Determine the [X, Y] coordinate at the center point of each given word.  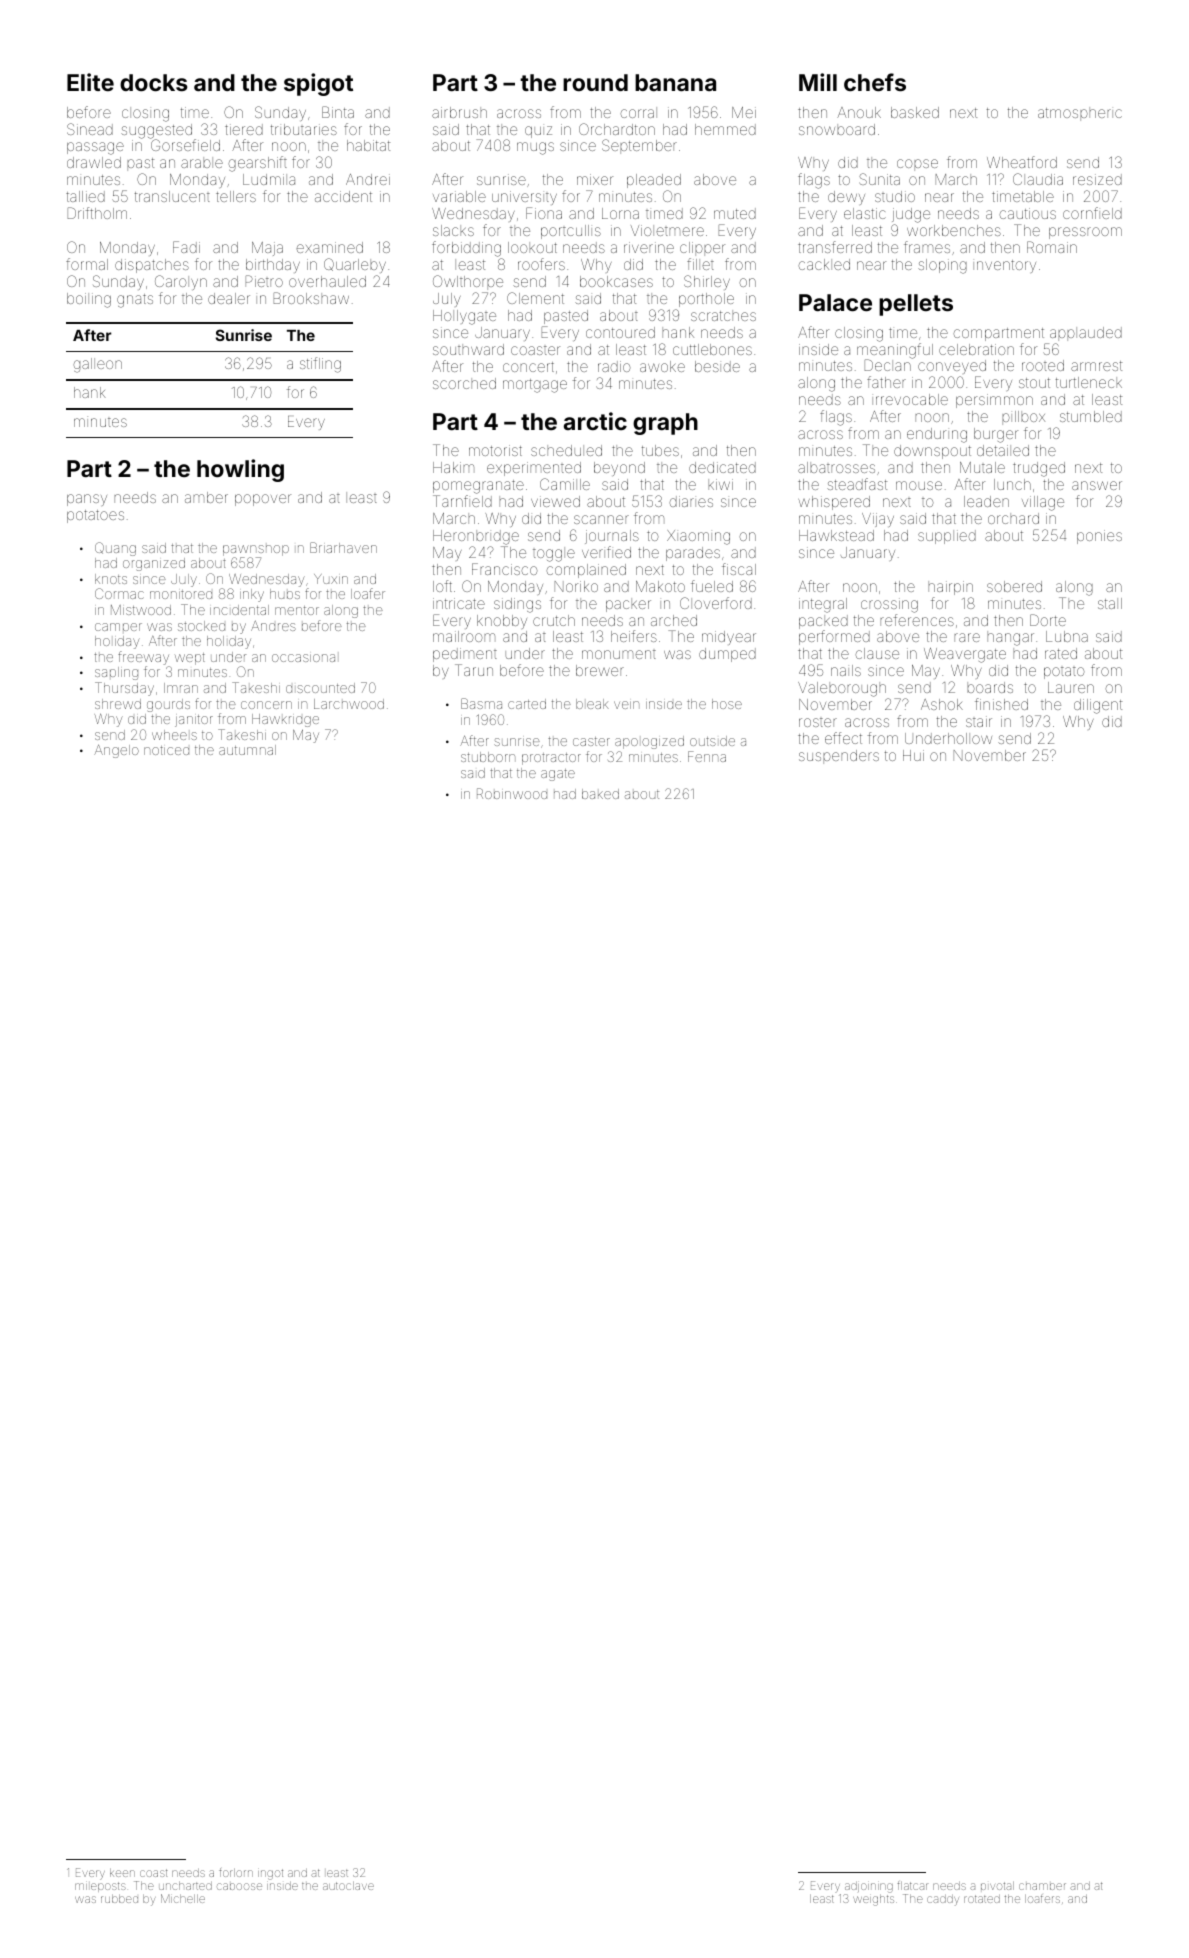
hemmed [725, 129]
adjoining [869, 1887]
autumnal [247, 750]
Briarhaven [343, 547]
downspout [932, 452]
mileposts [100, 1887]
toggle [554, 554]
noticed [166, 750]
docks [154, 82]
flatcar [912, 1885]
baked [600, 794]
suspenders [839, 757]
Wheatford [1022, 162]
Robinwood [512, 793]
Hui [913, 755]
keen [122, 1873]
